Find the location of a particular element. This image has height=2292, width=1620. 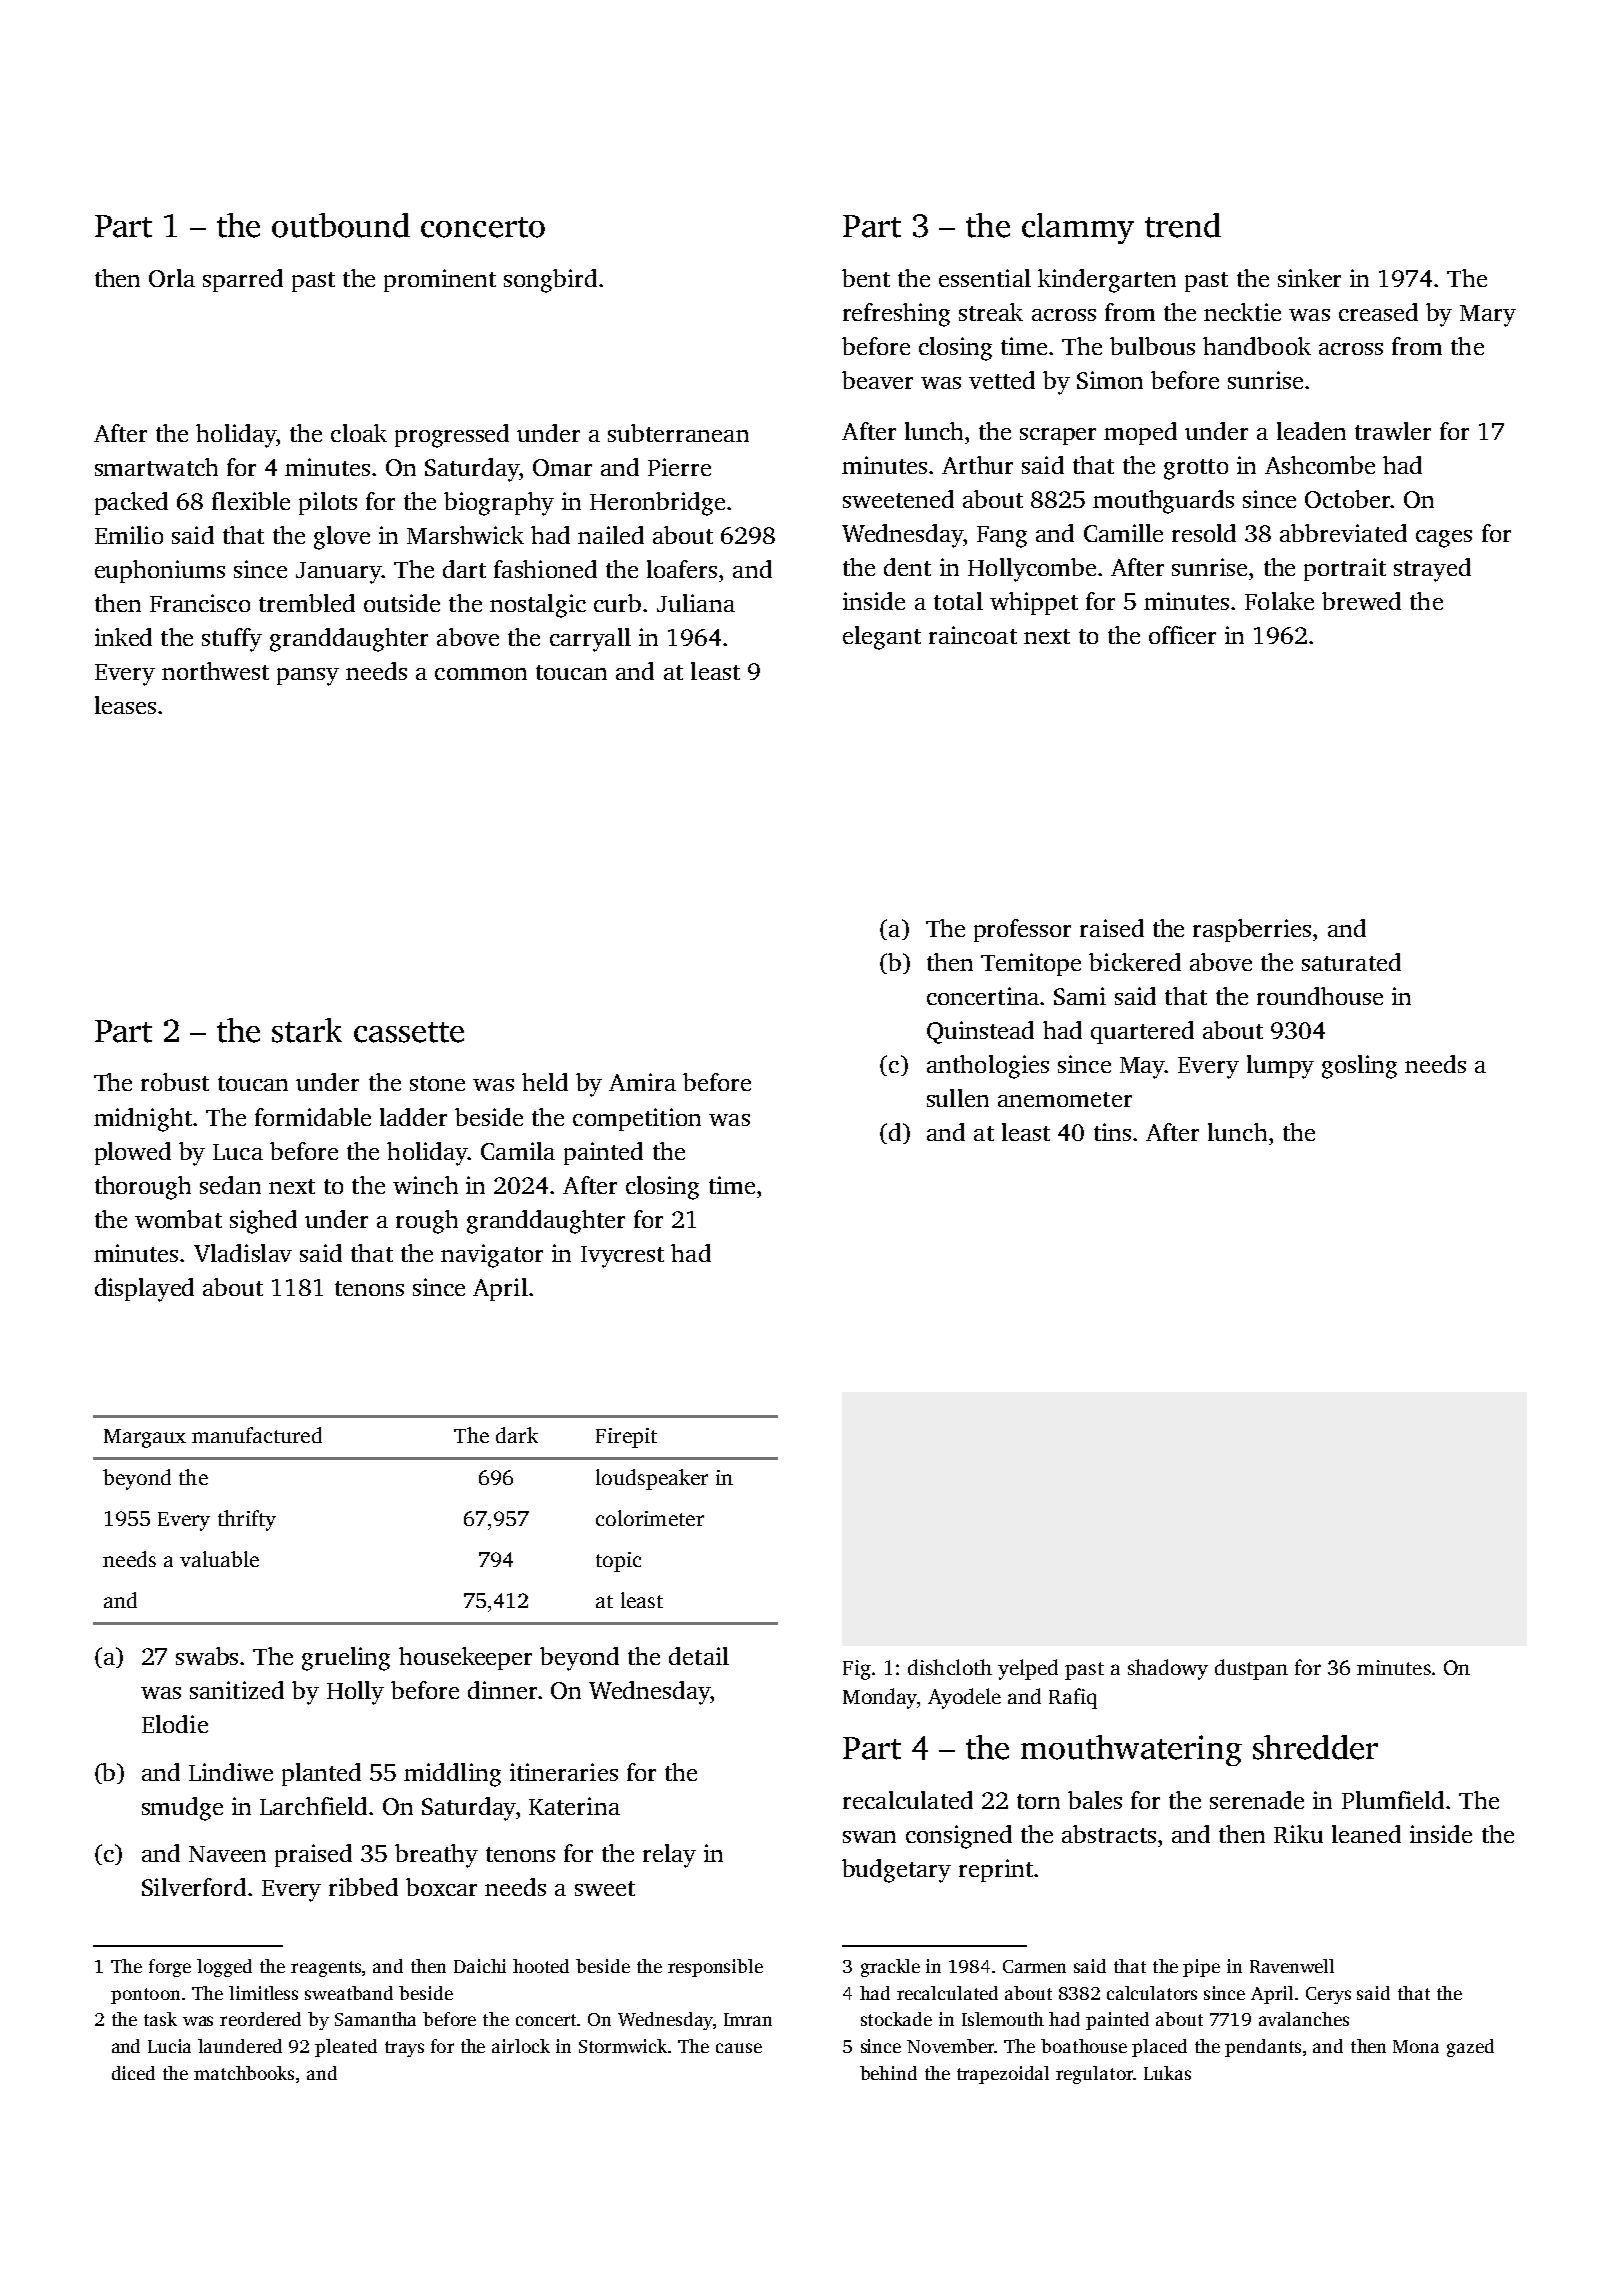

professor is located at coordinates (1022, 930).
